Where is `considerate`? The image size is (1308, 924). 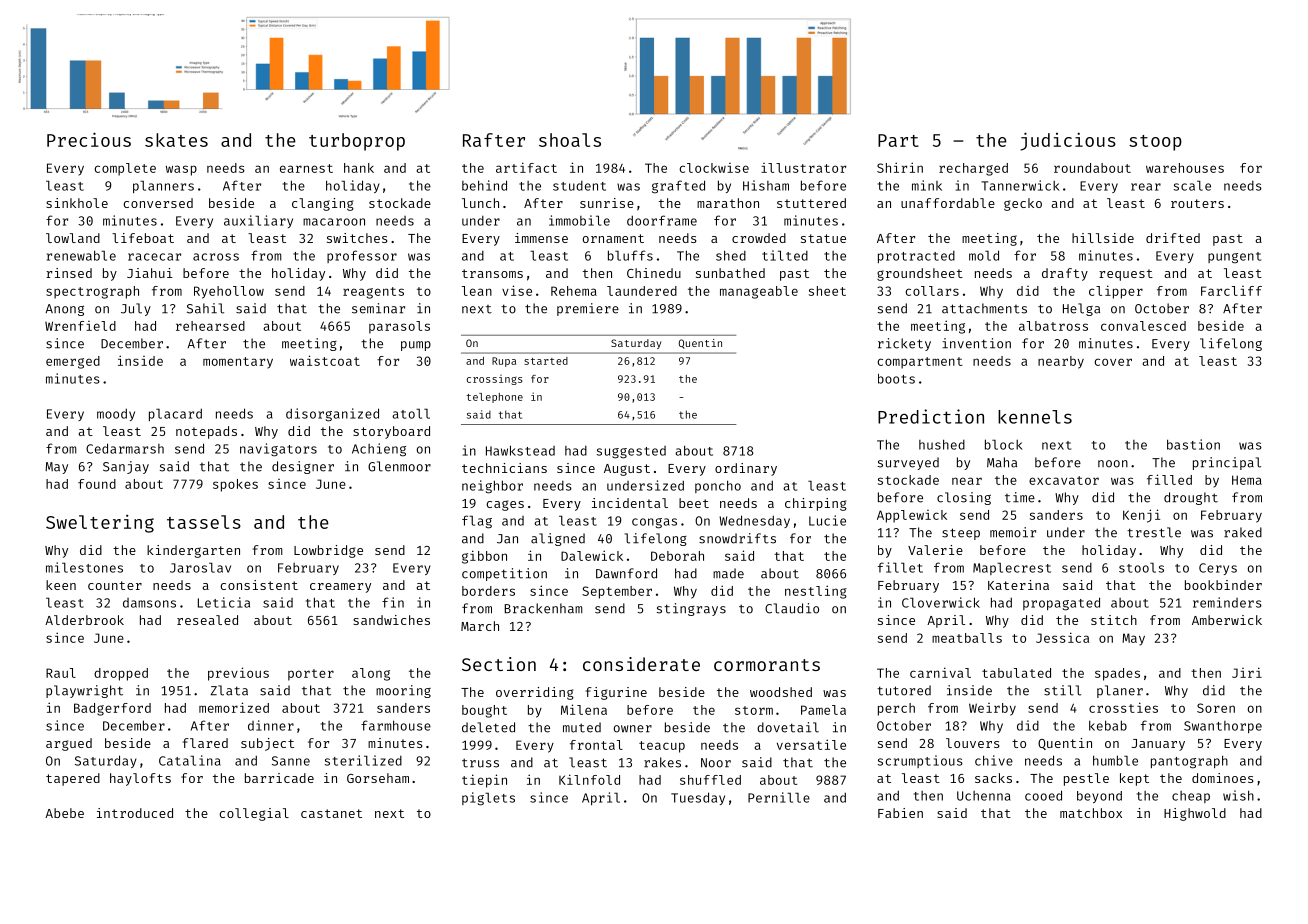 considerate is located at coordinates (641, 664).
